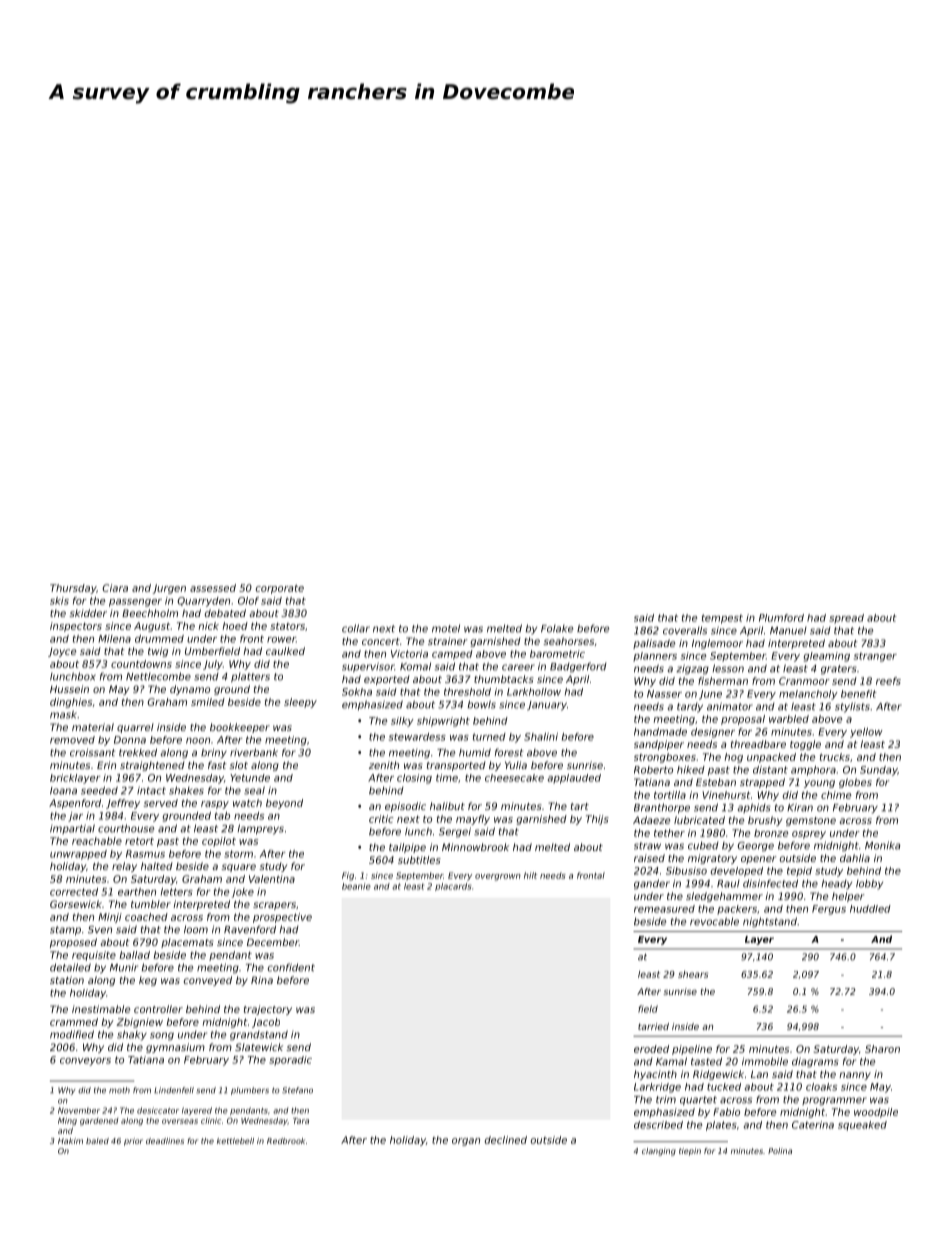 This screenshot has width=952, height=1233. Describe the element at coordinates (788, 631) in the screenshot. I see `Manuel` at that location.
